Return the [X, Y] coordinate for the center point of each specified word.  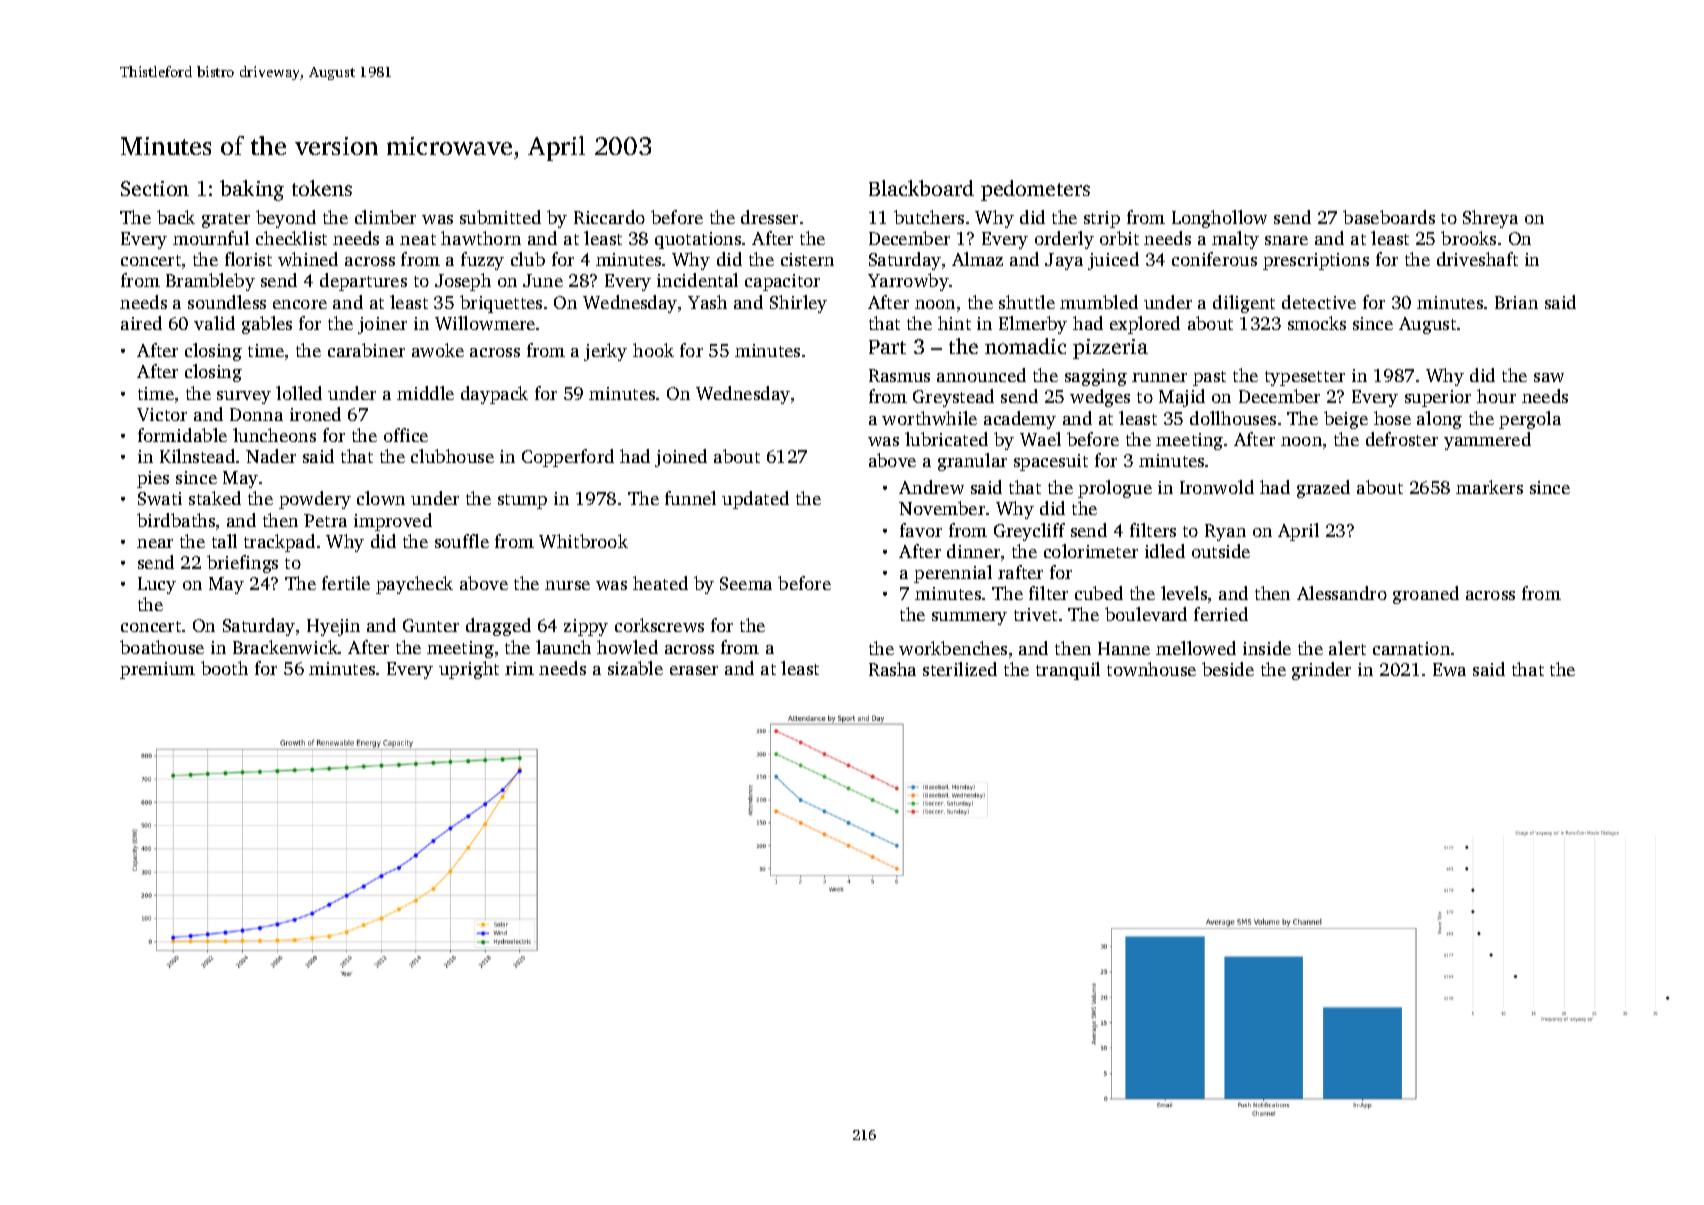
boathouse [162, 647]
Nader [271, 456]
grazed [1323, 489]
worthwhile [929, 418]
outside [1221, 551]
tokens [322, 188]
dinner [973, 551]
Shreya [1490, 219]
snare [1286, 240]
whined [308, 259]
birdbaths [176, 520]
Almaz [977, 259]
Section [155, 188]
